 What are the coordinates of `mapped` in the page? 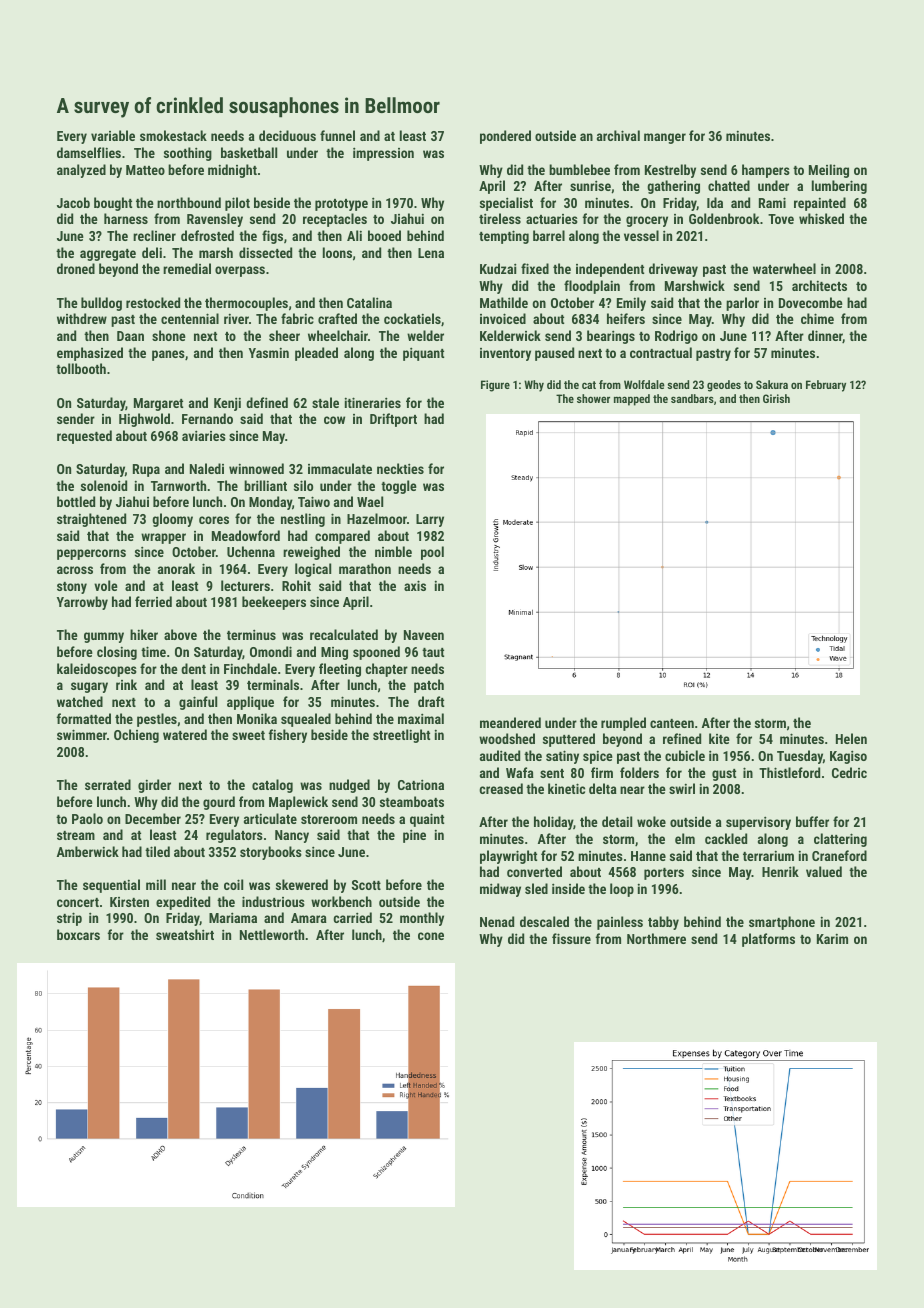 It's located at (632, 400).
